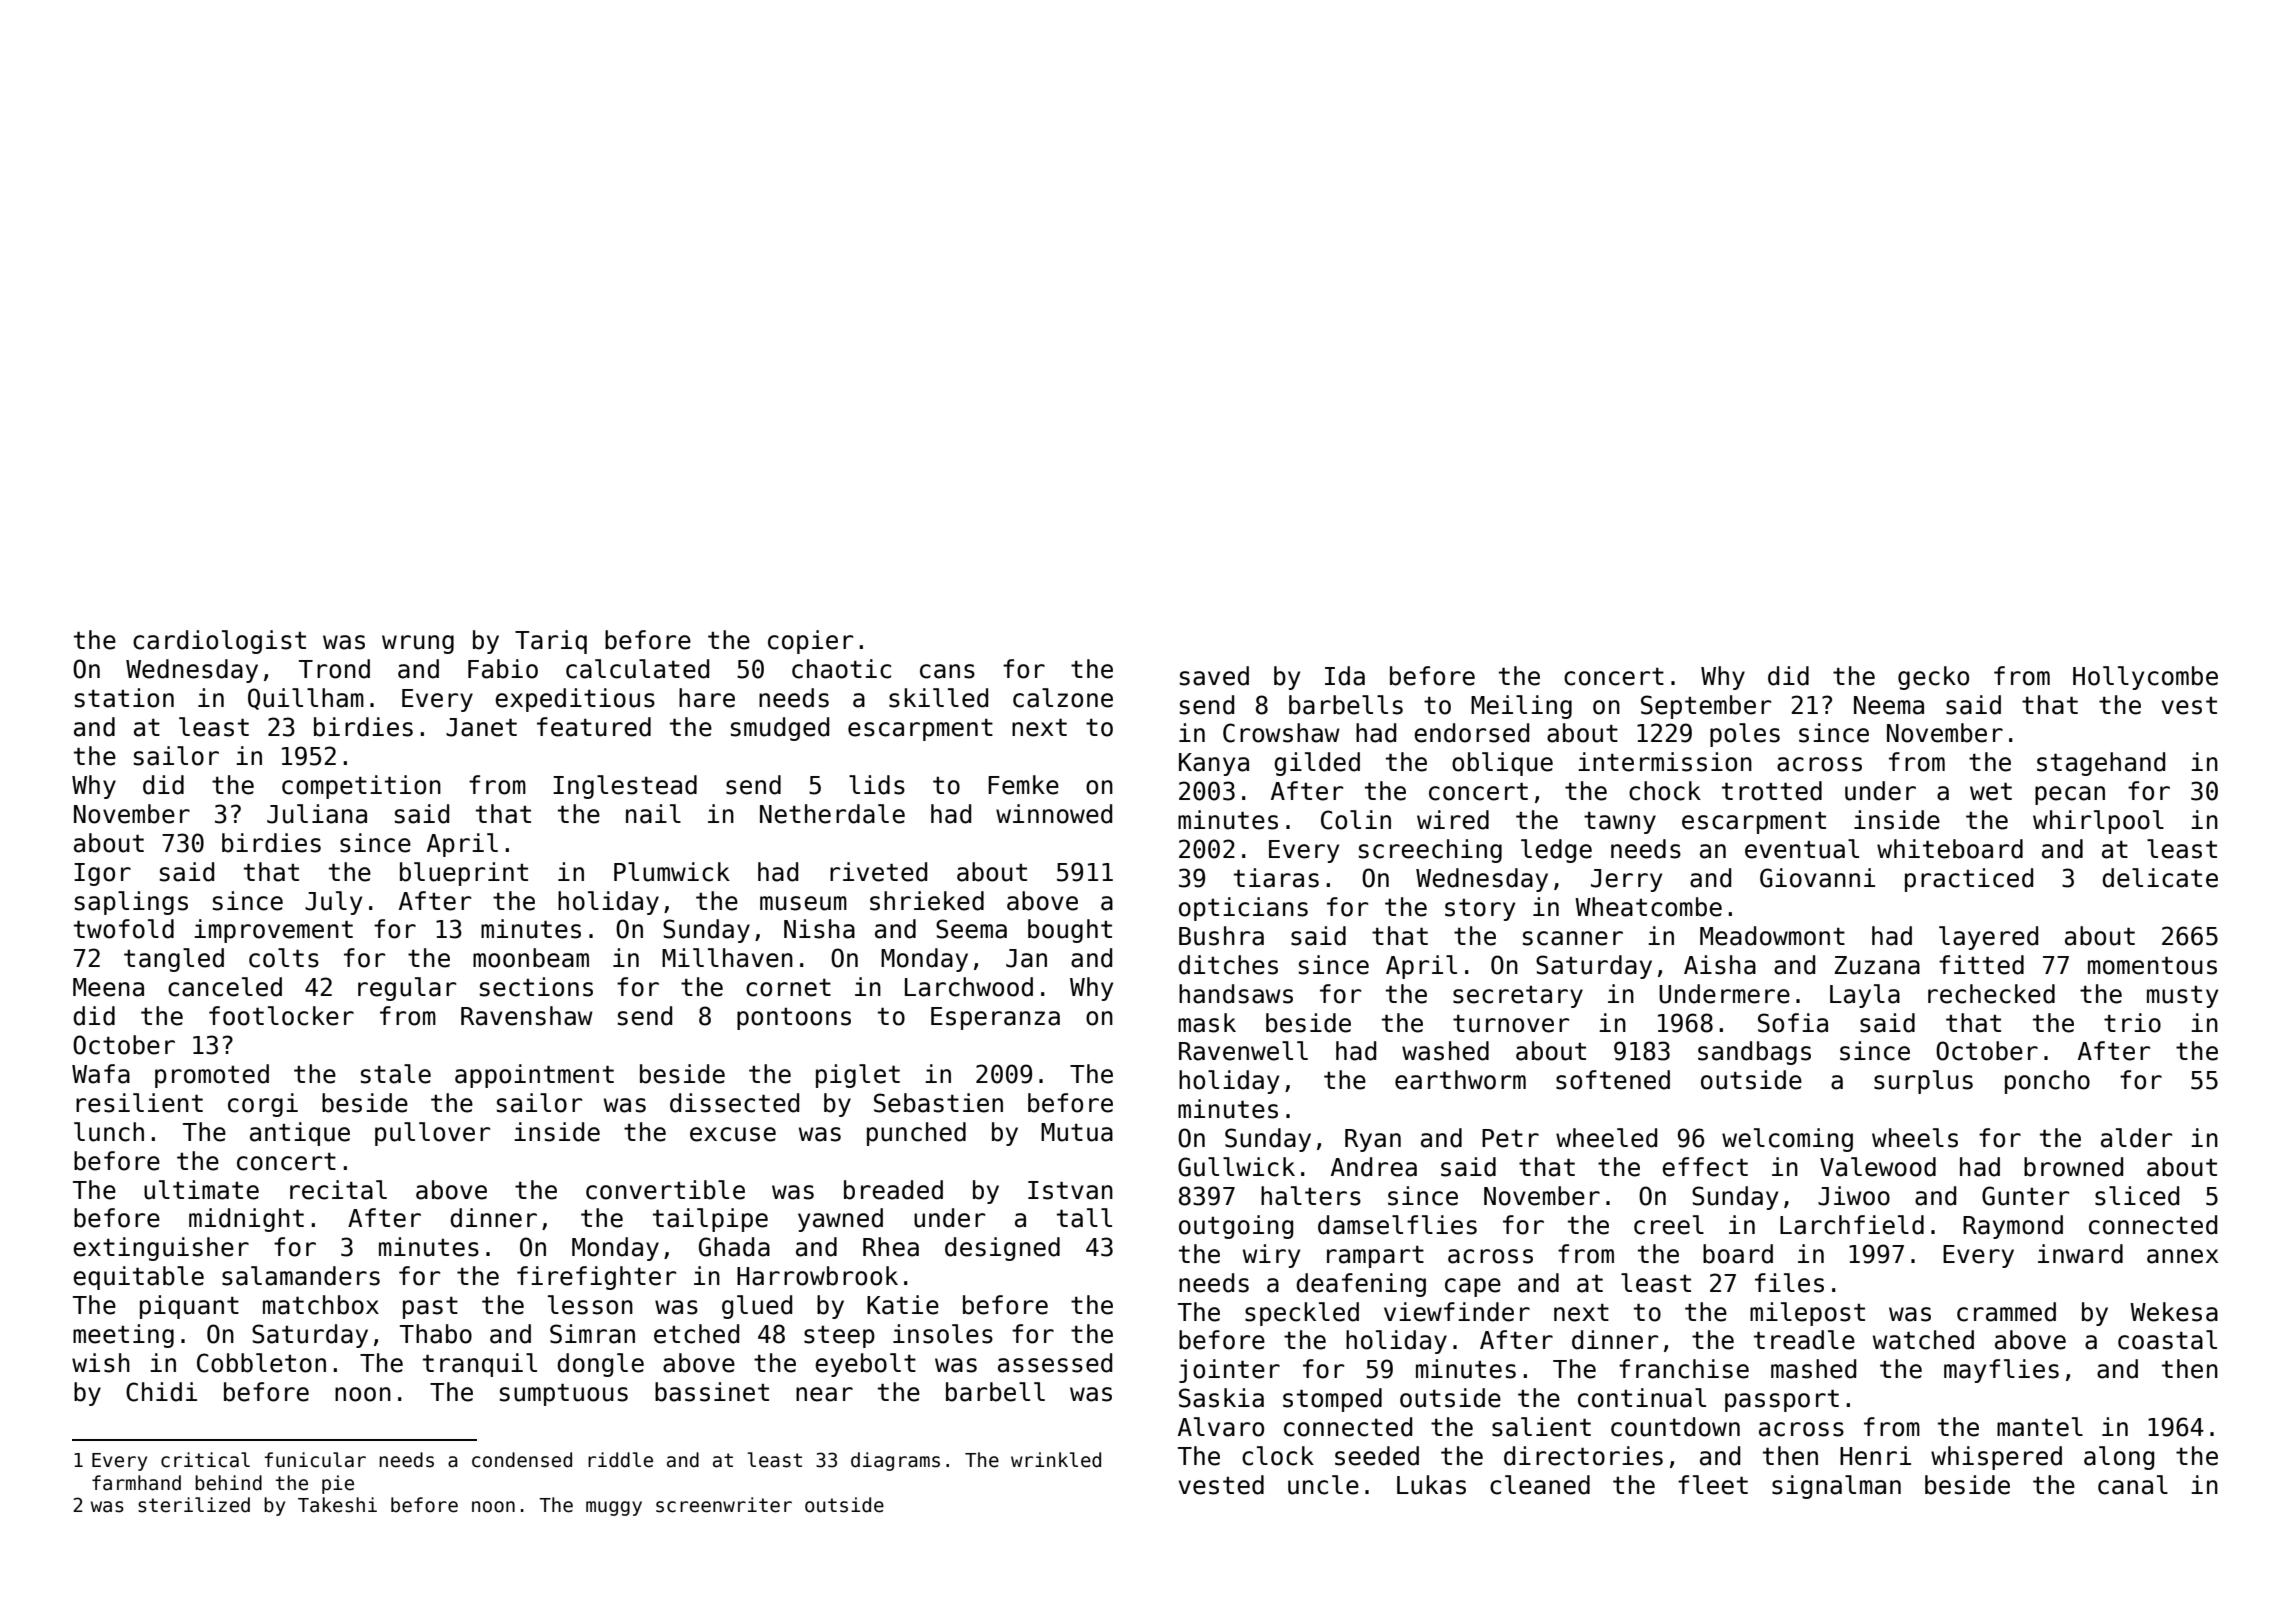  What do you see at coordinates (418, 644) in the image?
I see `wrung` at bounding box center [418, 644].
